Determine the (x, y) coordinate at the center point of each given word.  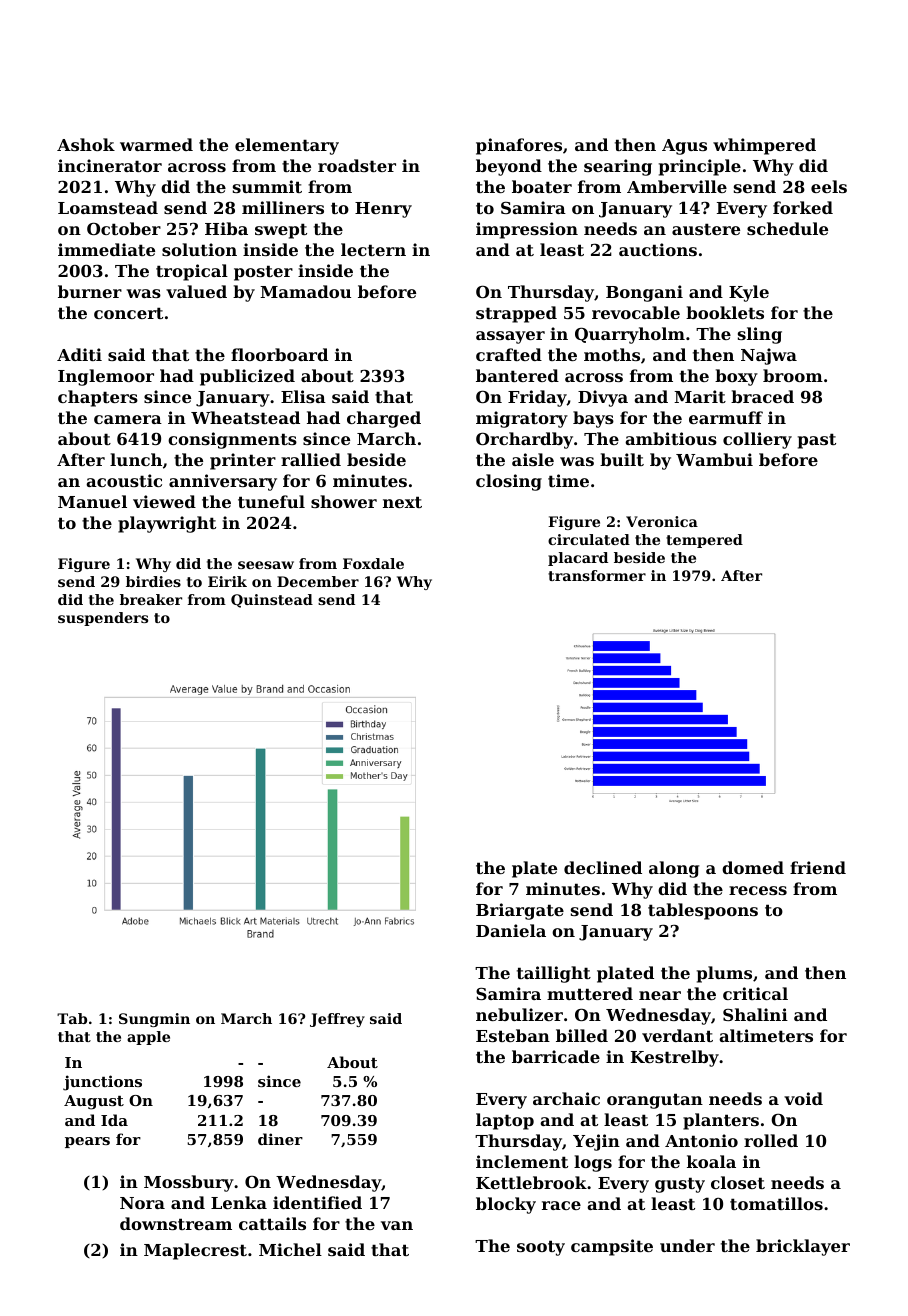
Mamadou (305, 291)
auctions (658, 249)
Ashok (86, 144)
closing (509, 482)
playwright (167, 524)
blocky (506, 1205)
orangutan (655, 1101)
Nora (142, 1203)
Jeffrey (337, 1020)
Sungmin (154, 1020)
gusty (680, 1185)
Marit (700, 396)
